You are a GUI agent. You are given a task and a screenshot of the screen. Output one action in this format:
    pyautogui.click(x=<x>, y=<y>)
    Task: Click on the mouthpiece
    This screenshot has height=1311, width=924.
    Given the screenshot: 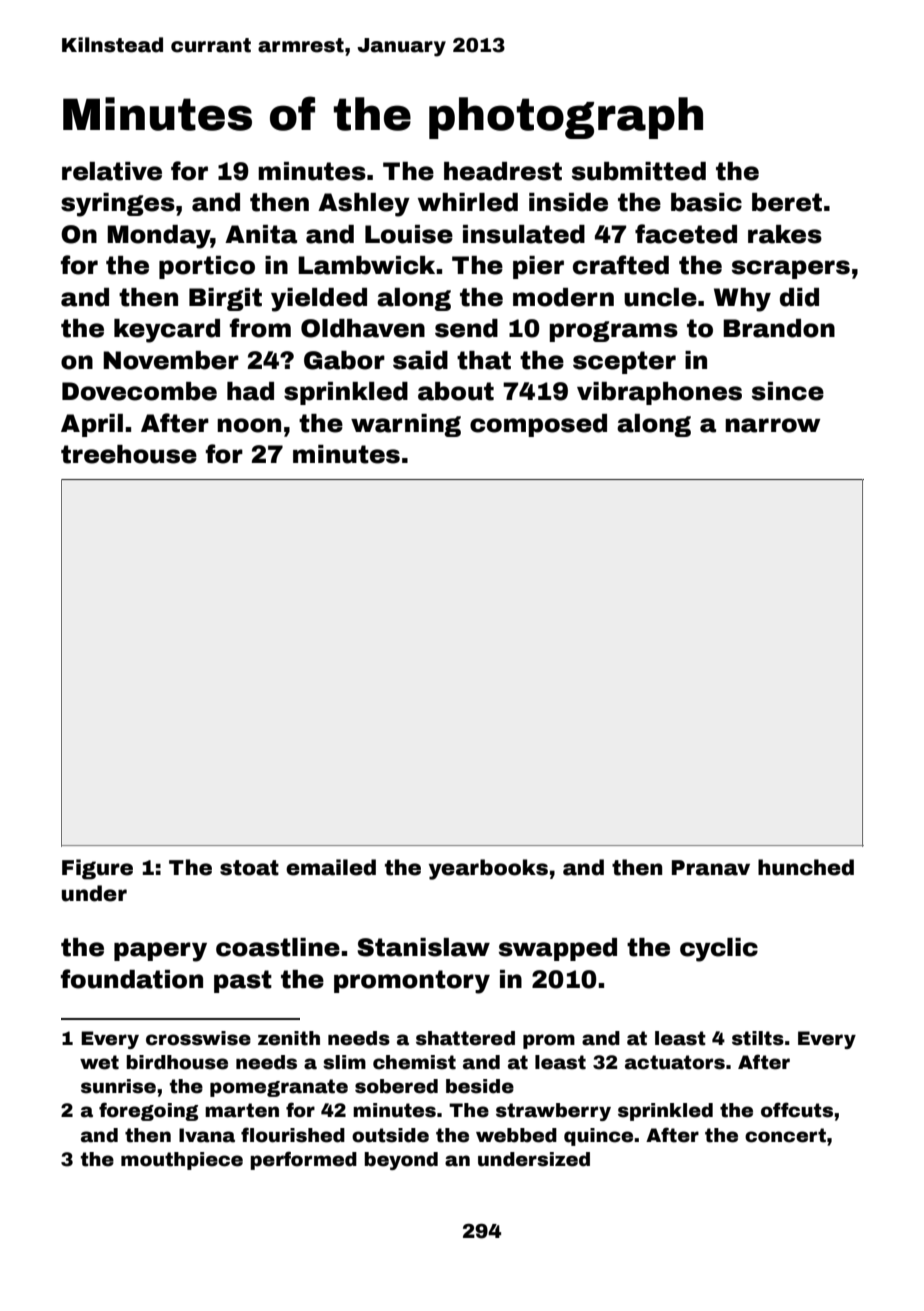 What is the action you would take?
    pyautogui.click(x=182, y=1161)
